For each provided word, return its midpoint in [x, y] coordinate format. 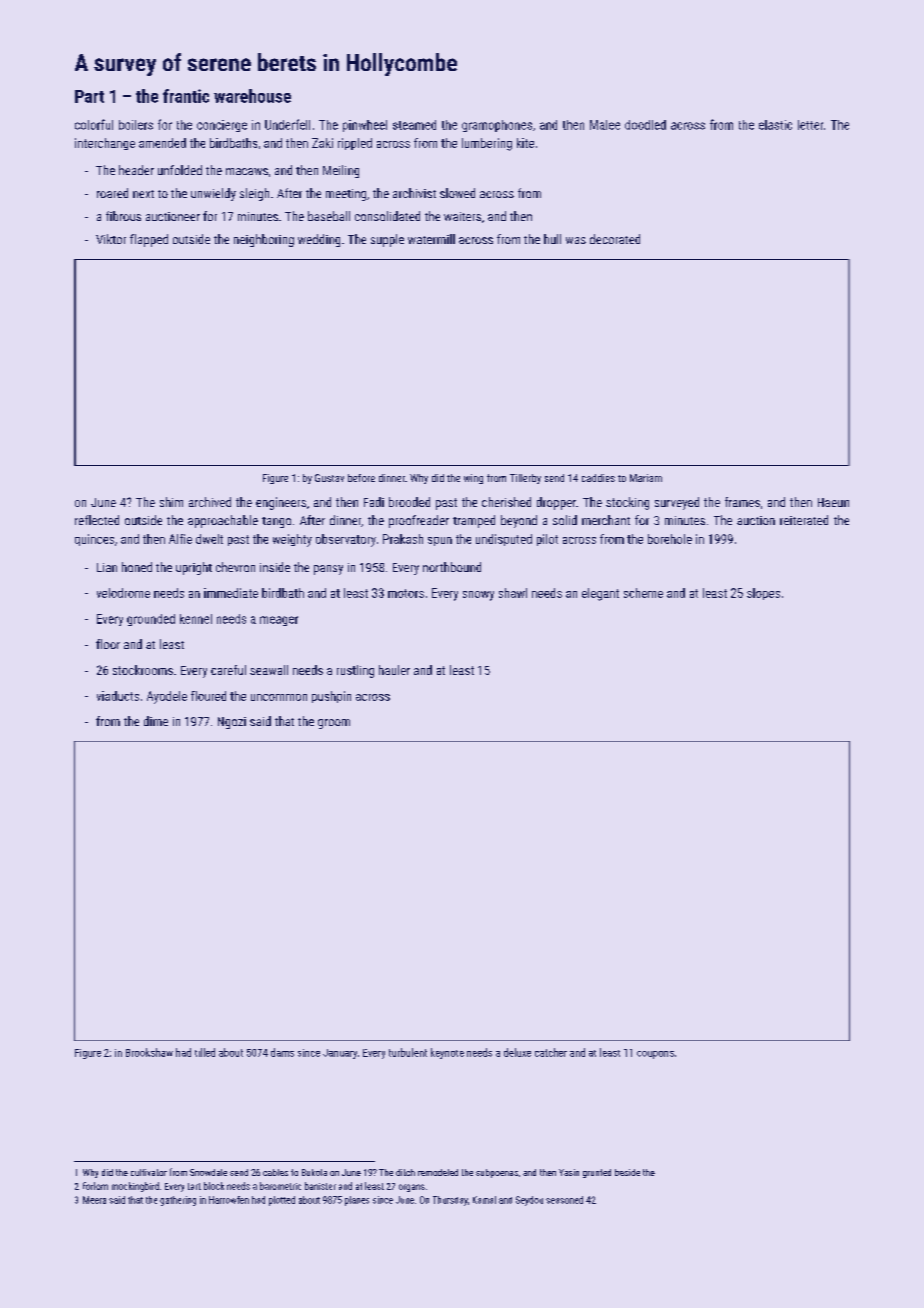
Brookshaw [149, 1052]
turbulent [408, 1052]
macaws [247, 171]
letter [810, 125]
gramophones [497, 126]
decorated [615, 239]
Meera [94, 1200]
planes [357, 1201]
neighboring [264, 240]
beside [627, 1172]
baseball [329, 216]
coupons [655, 1055]
